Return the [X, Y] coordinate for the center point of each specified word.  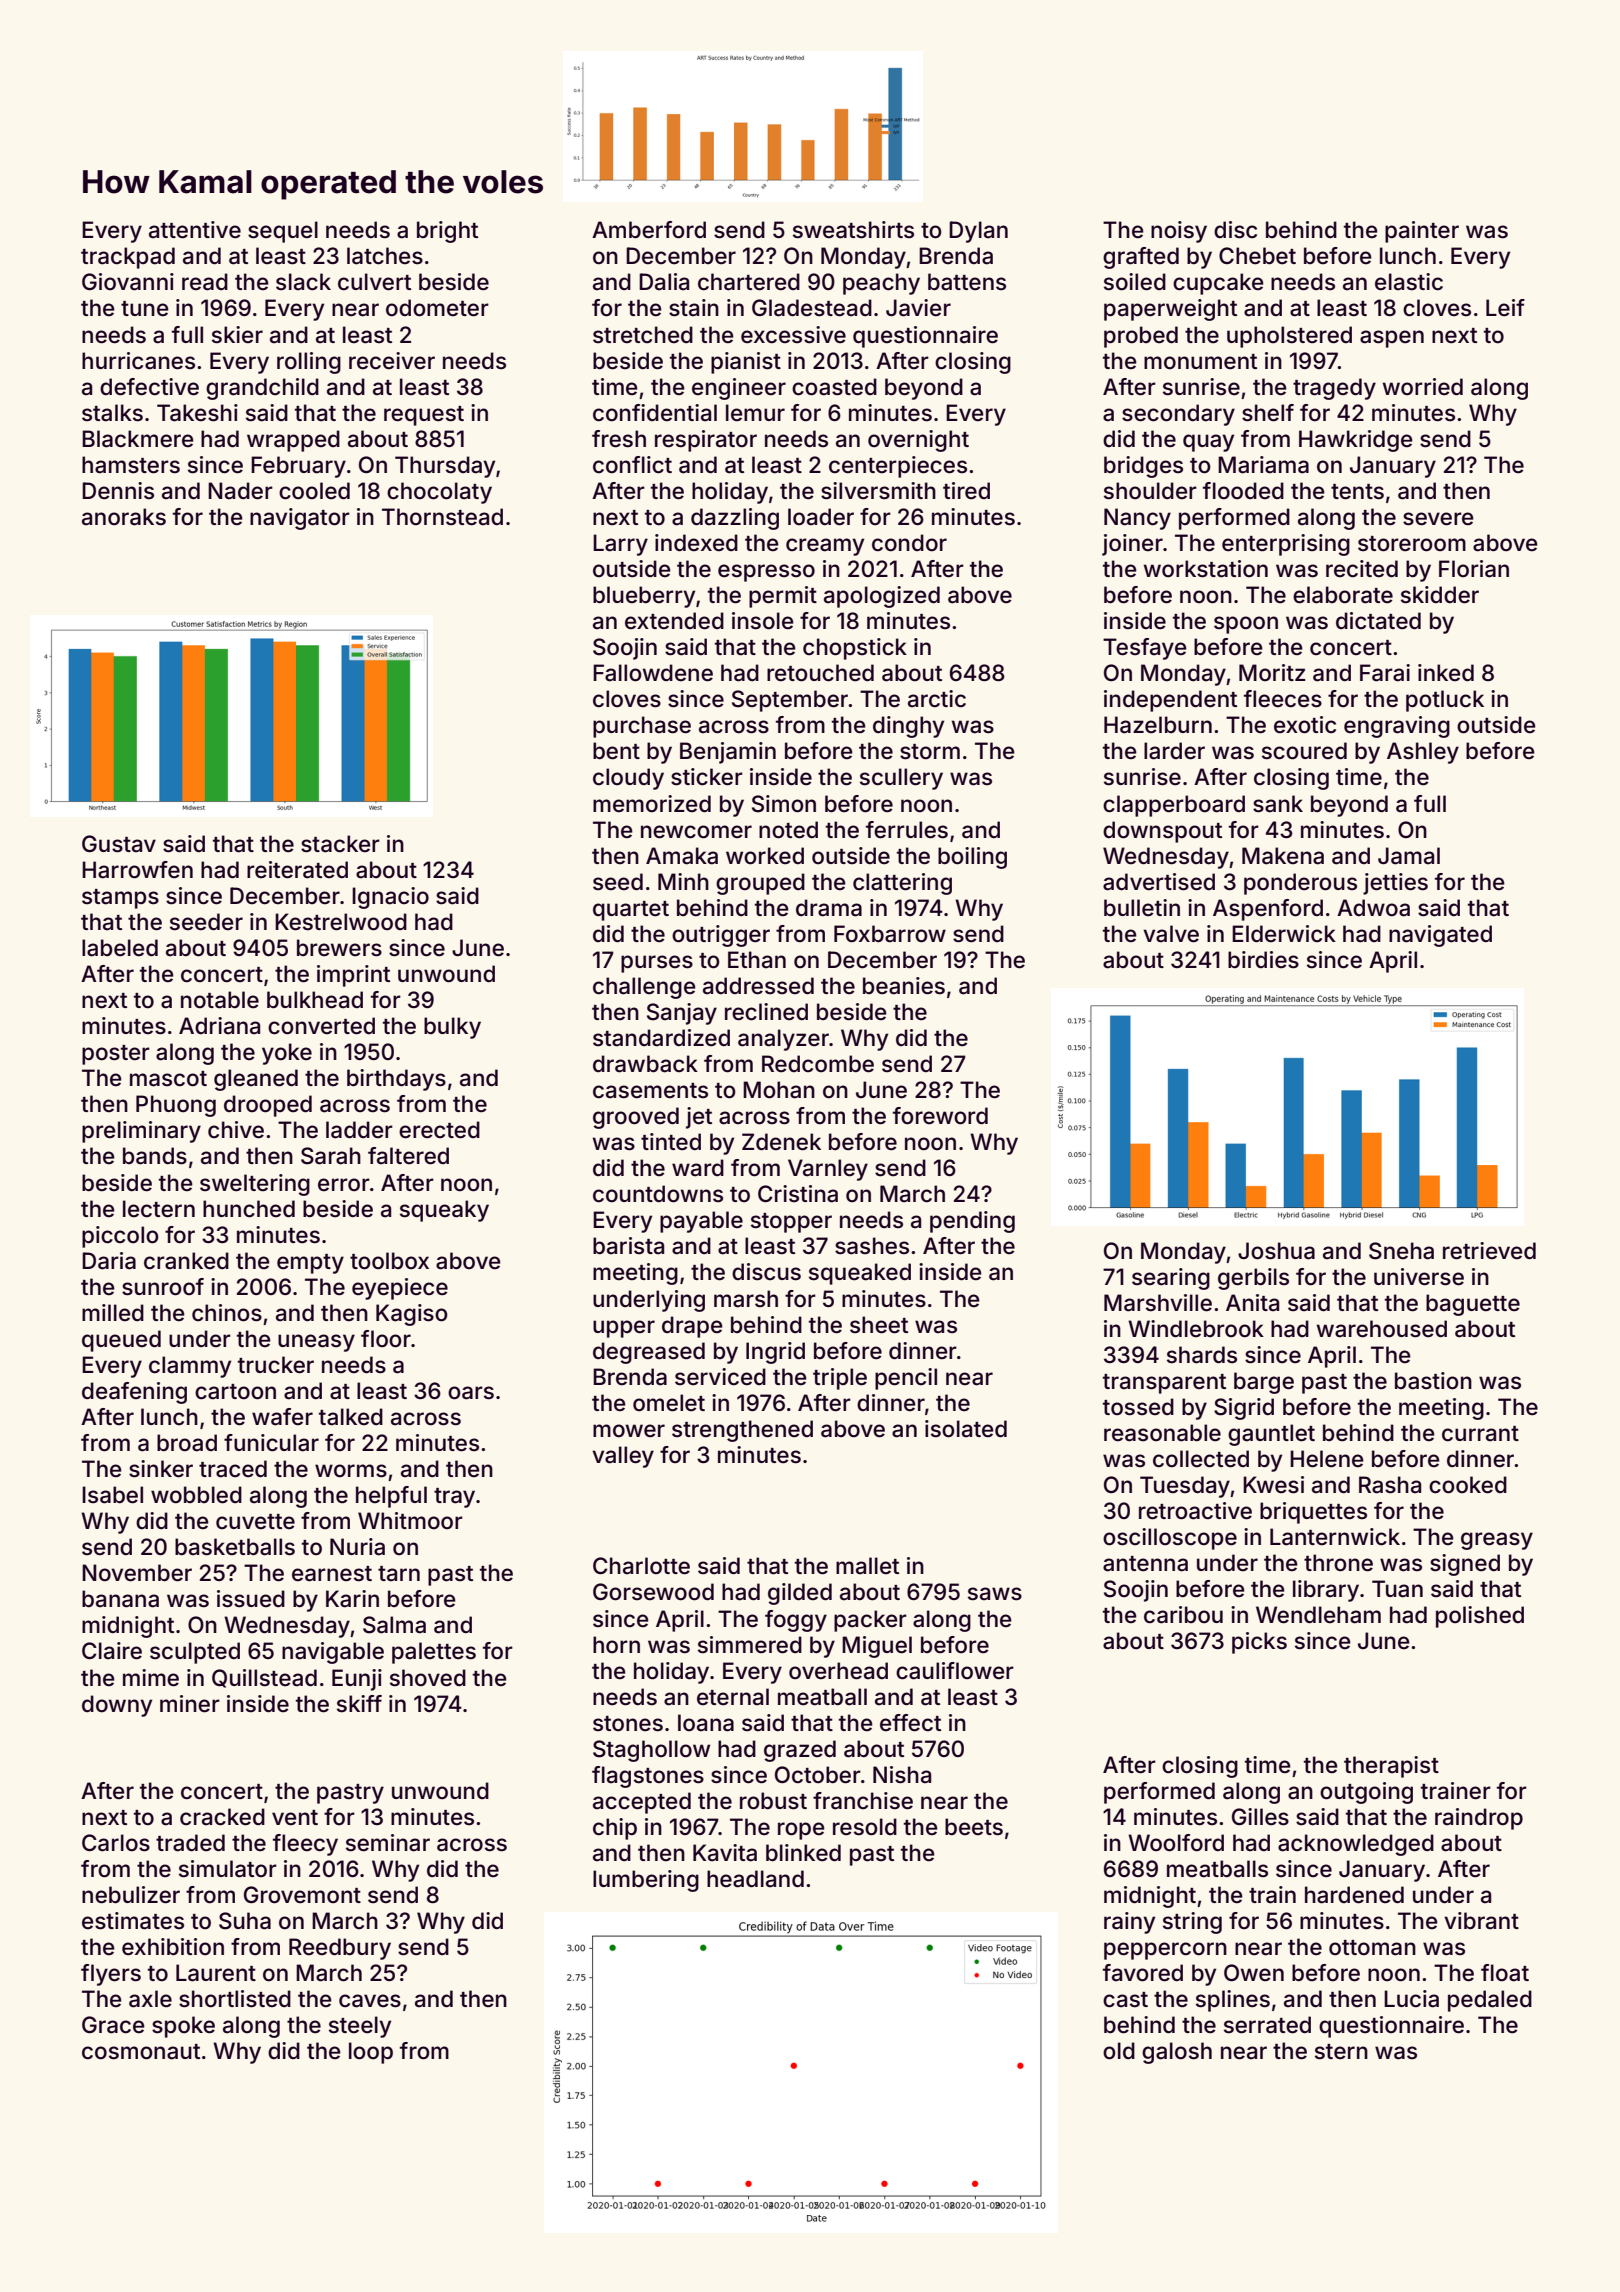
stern [1341, 2052]
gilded [800, 1594]
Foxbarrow [890, 934]
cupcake [1218, 284]
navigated [1440, 936]
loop [371, 2053]
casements [650, 1091]
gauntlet [1271, 1435]
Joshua [1276, 1251]
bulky [452, 1028]
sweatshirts [853, 230]
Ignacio [390, 898]
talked [351, 1417]
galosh [1177, 2053]
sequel [283, 232]
